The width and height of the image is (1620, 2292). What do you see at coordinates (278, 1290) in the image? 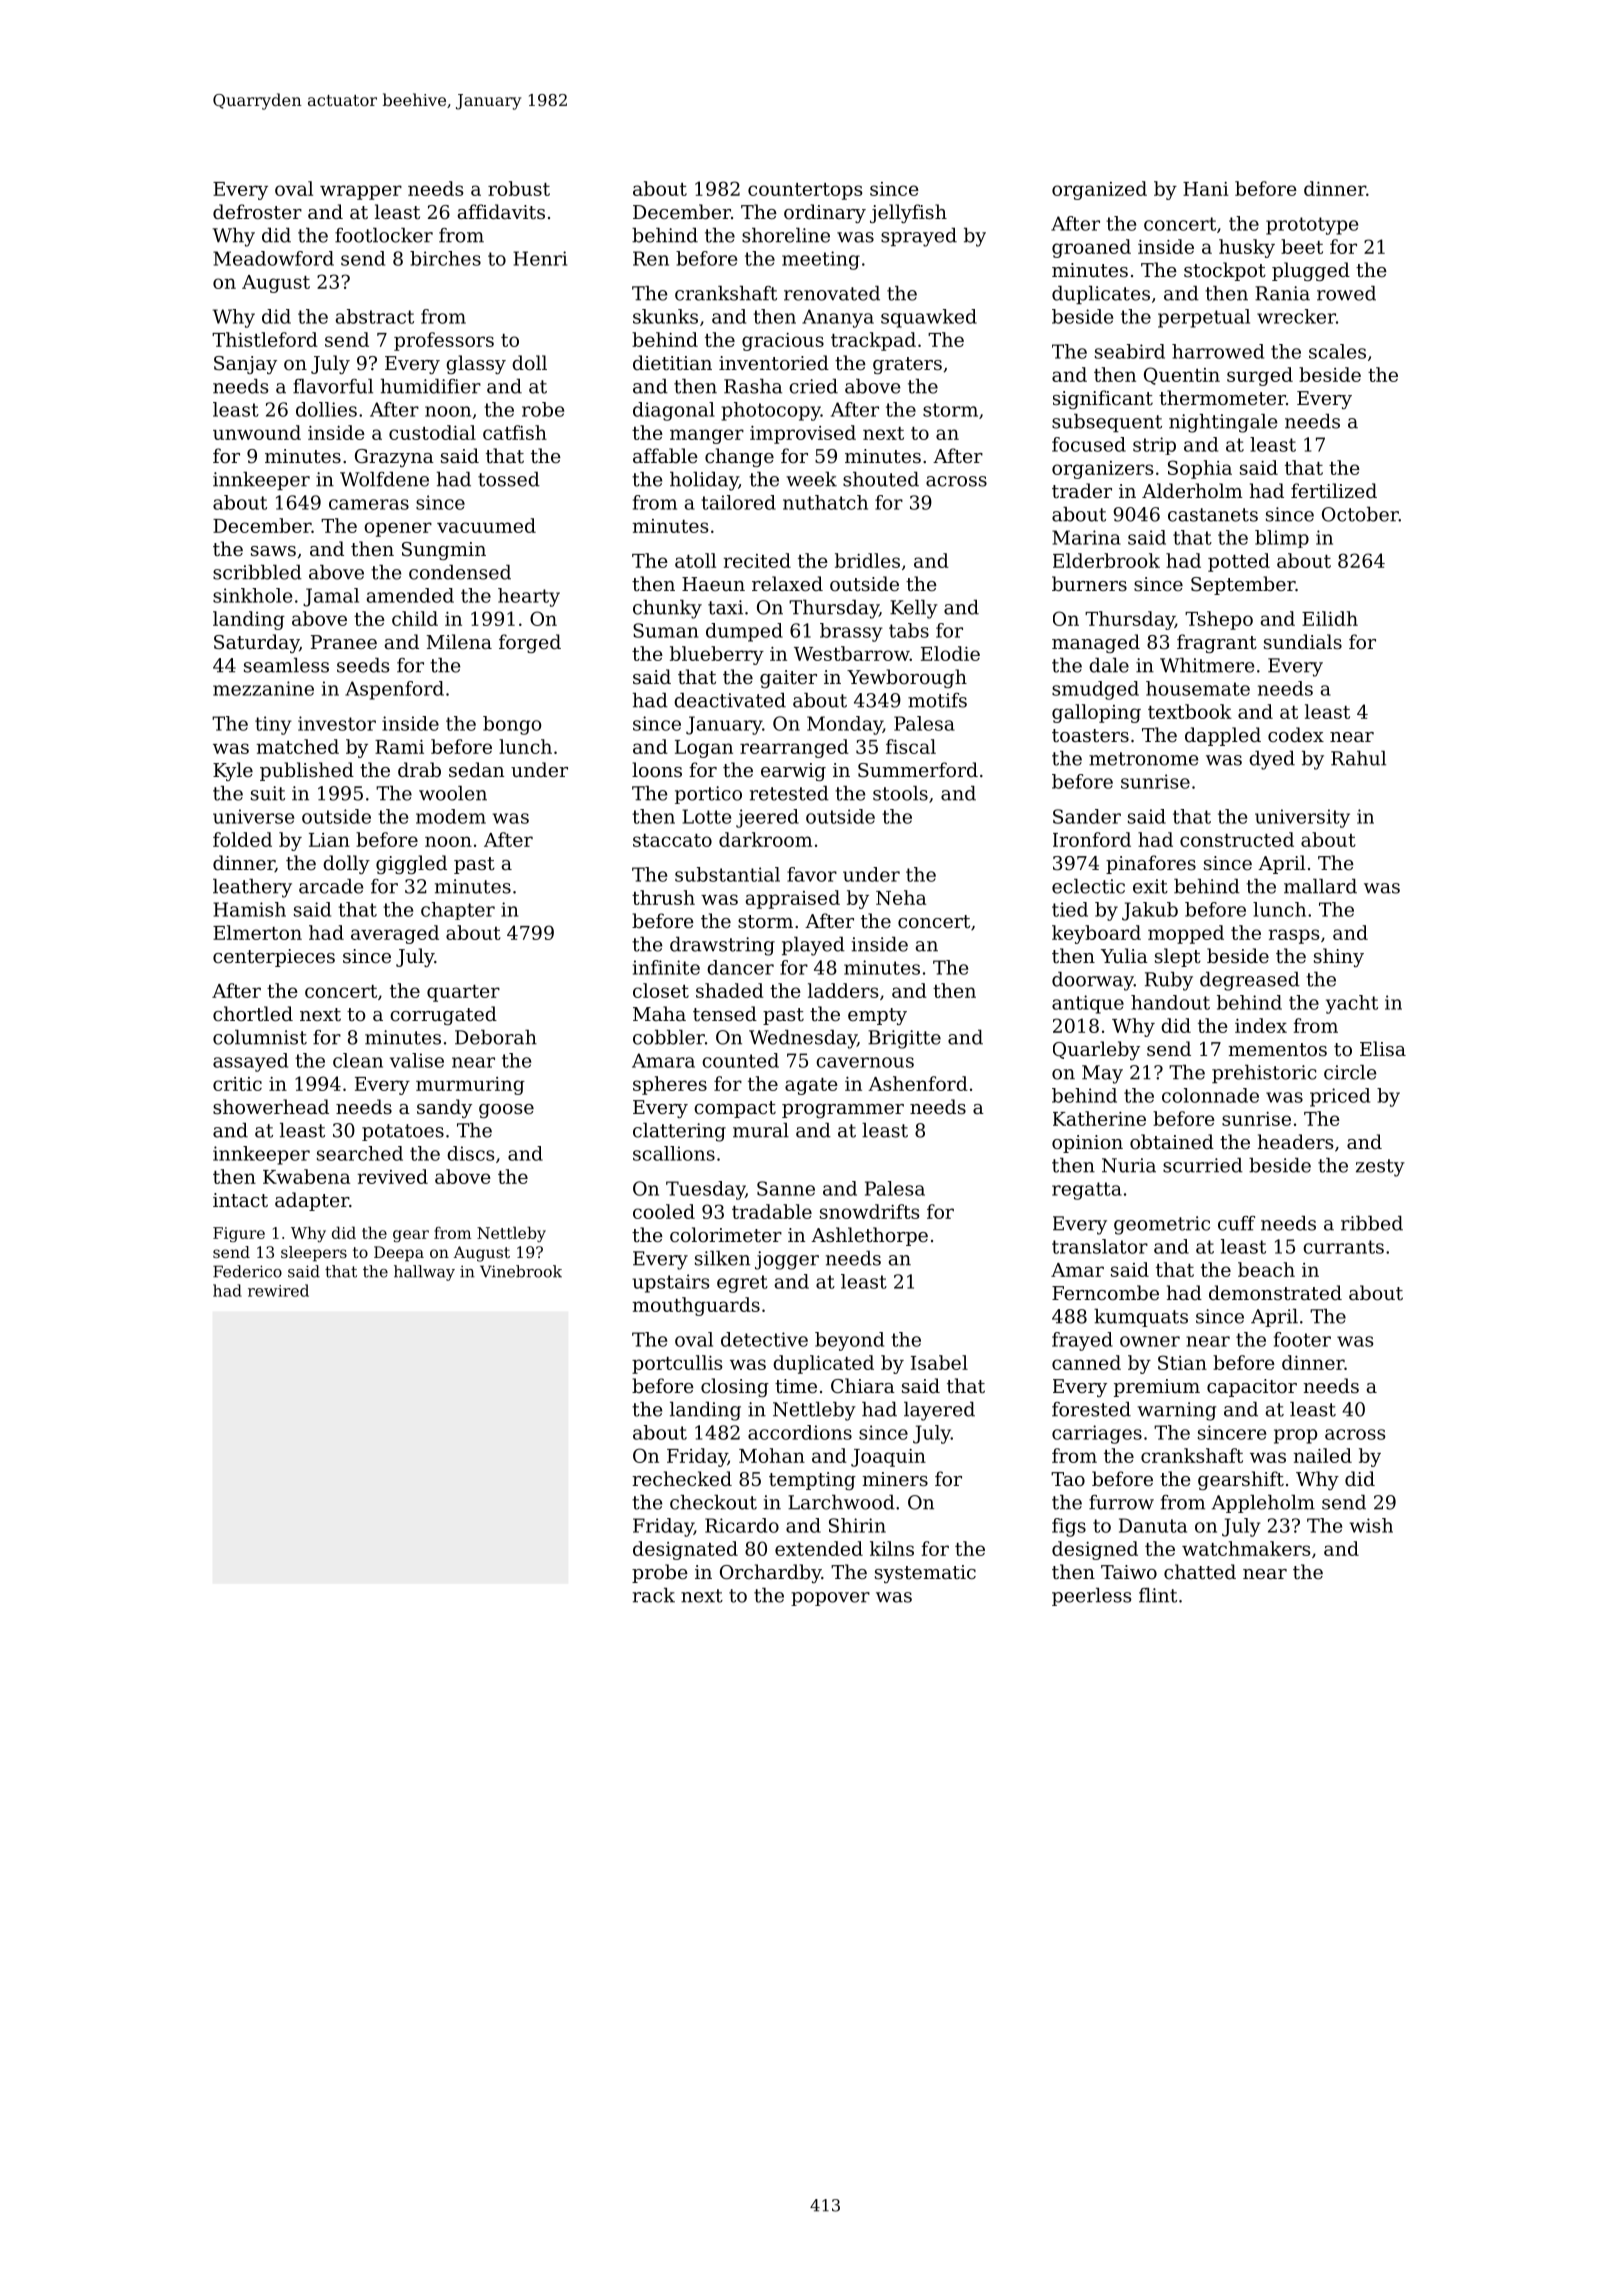
I see `rewired` at bounding box center [278, 1290].
